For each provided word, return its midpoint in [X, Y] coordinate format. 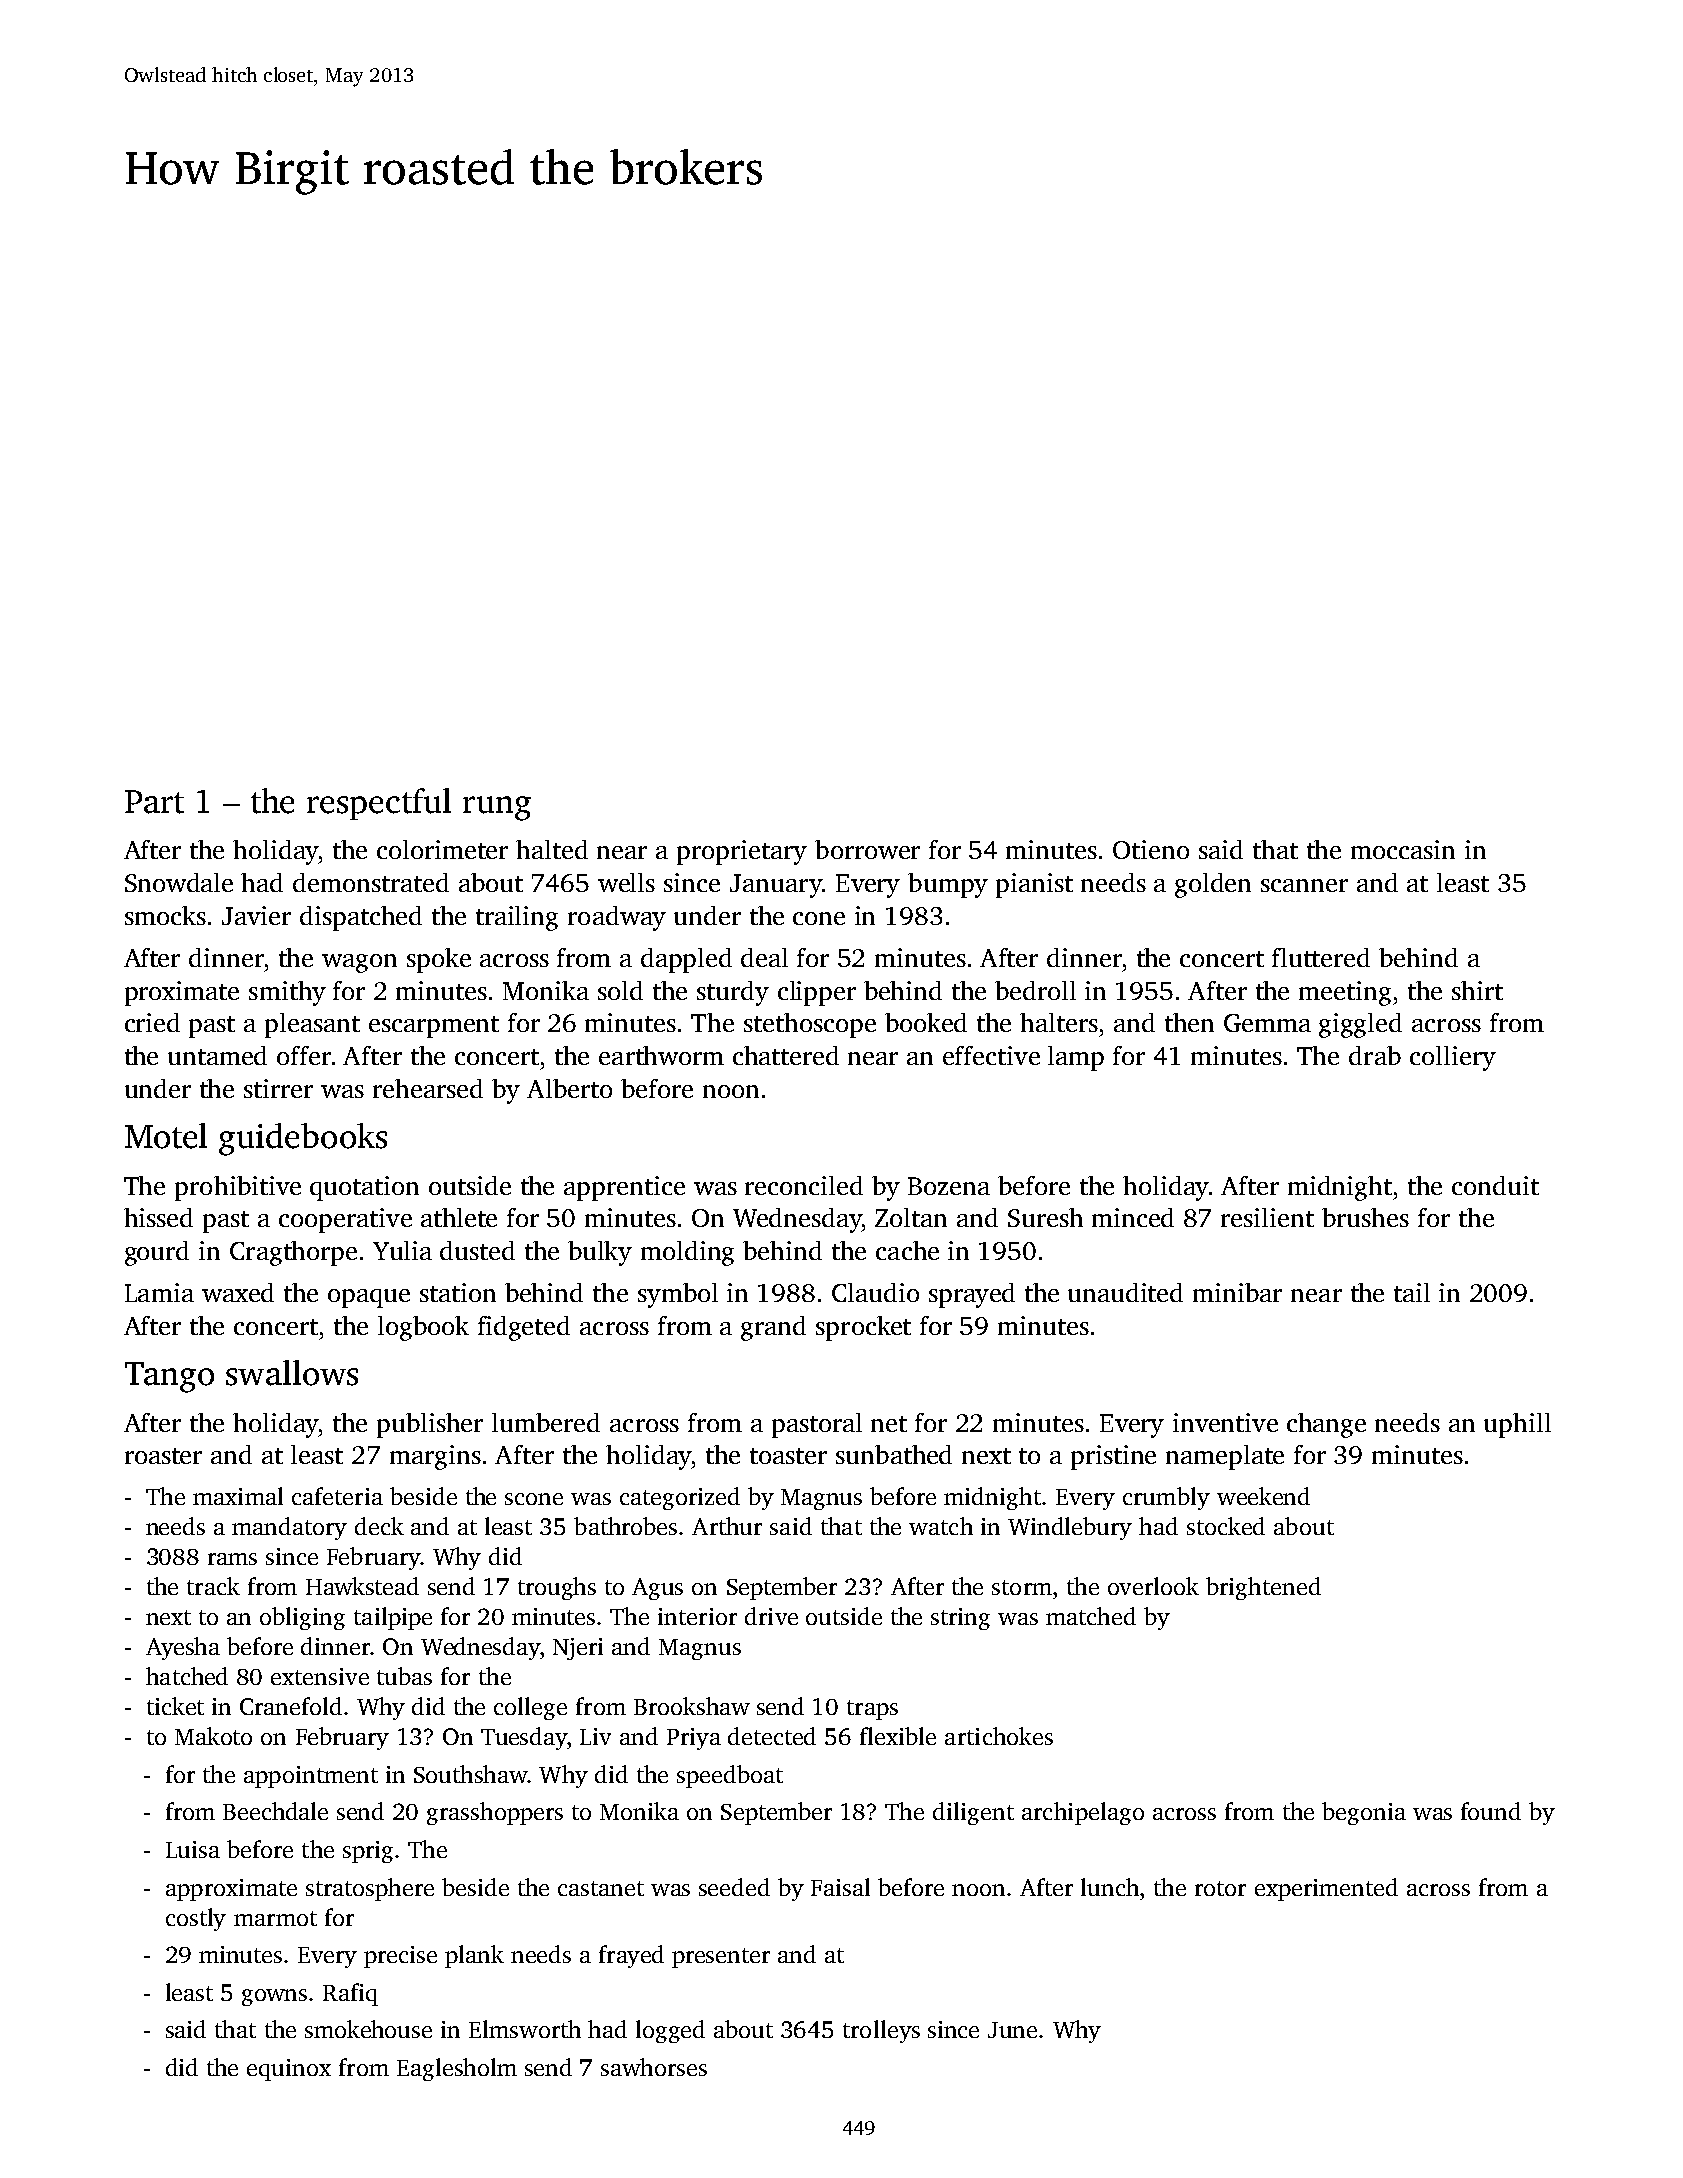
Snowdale [179, 882]
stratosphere [370, 1889]
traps [872, 1710]
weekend [1263, 1496]
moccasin [1403, 849]
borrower [867, 849]
